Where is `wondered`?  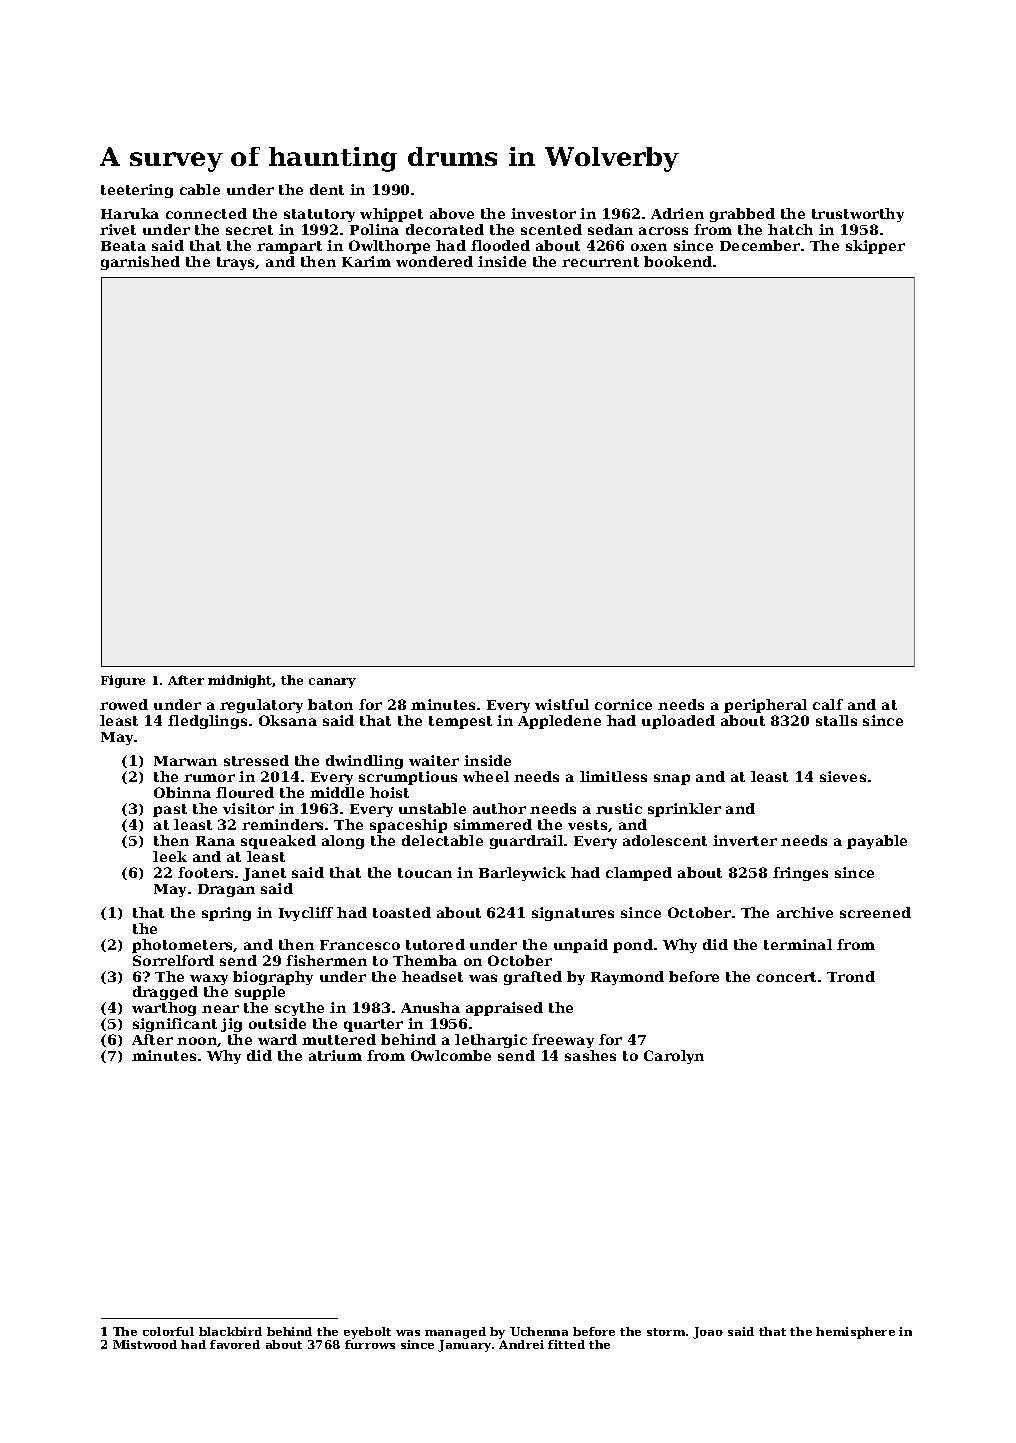 wondered is located at coordinates (434, 261).
